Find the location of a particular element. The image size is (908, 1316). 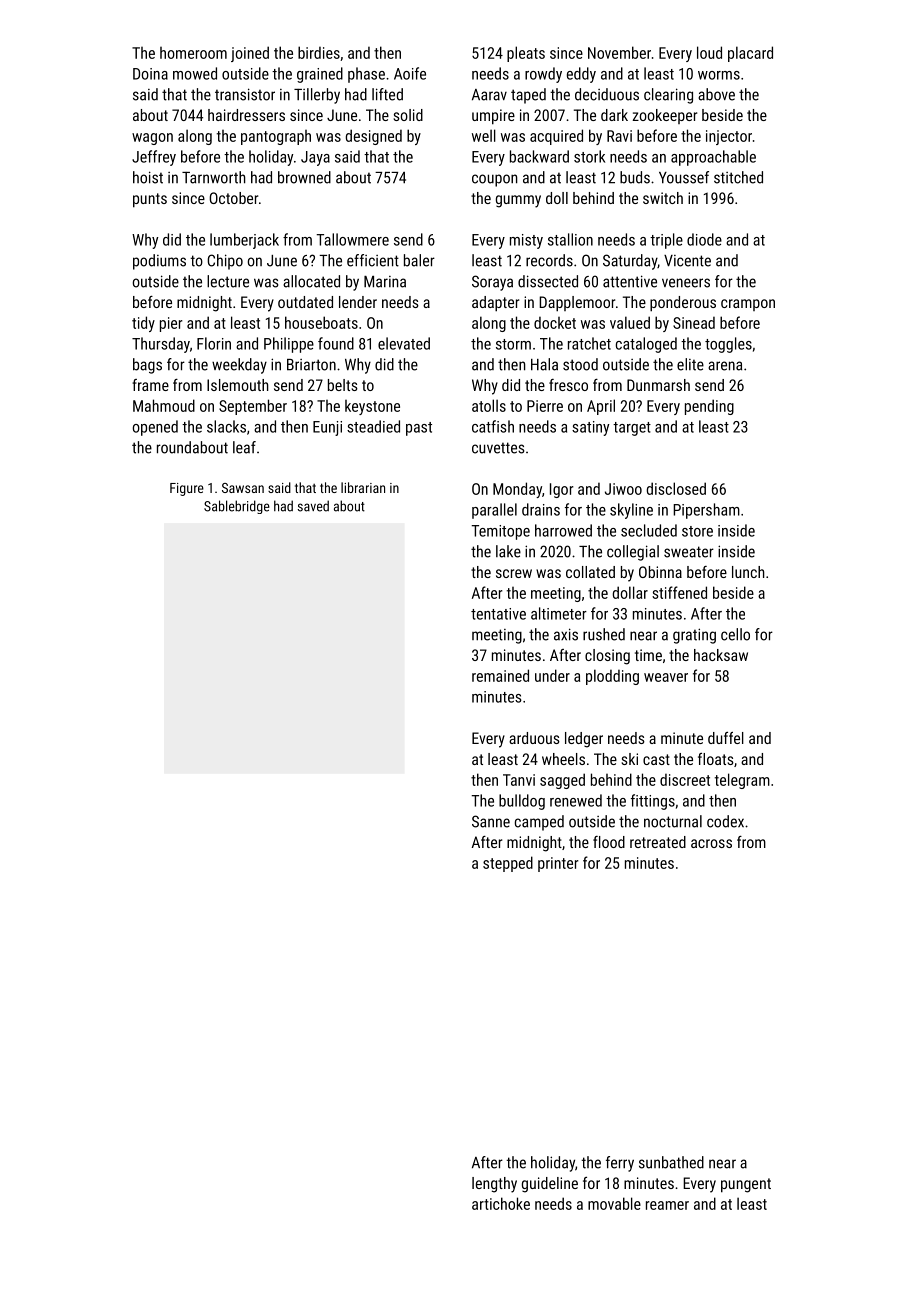

rowdy is located at coordinates (543, 75).
